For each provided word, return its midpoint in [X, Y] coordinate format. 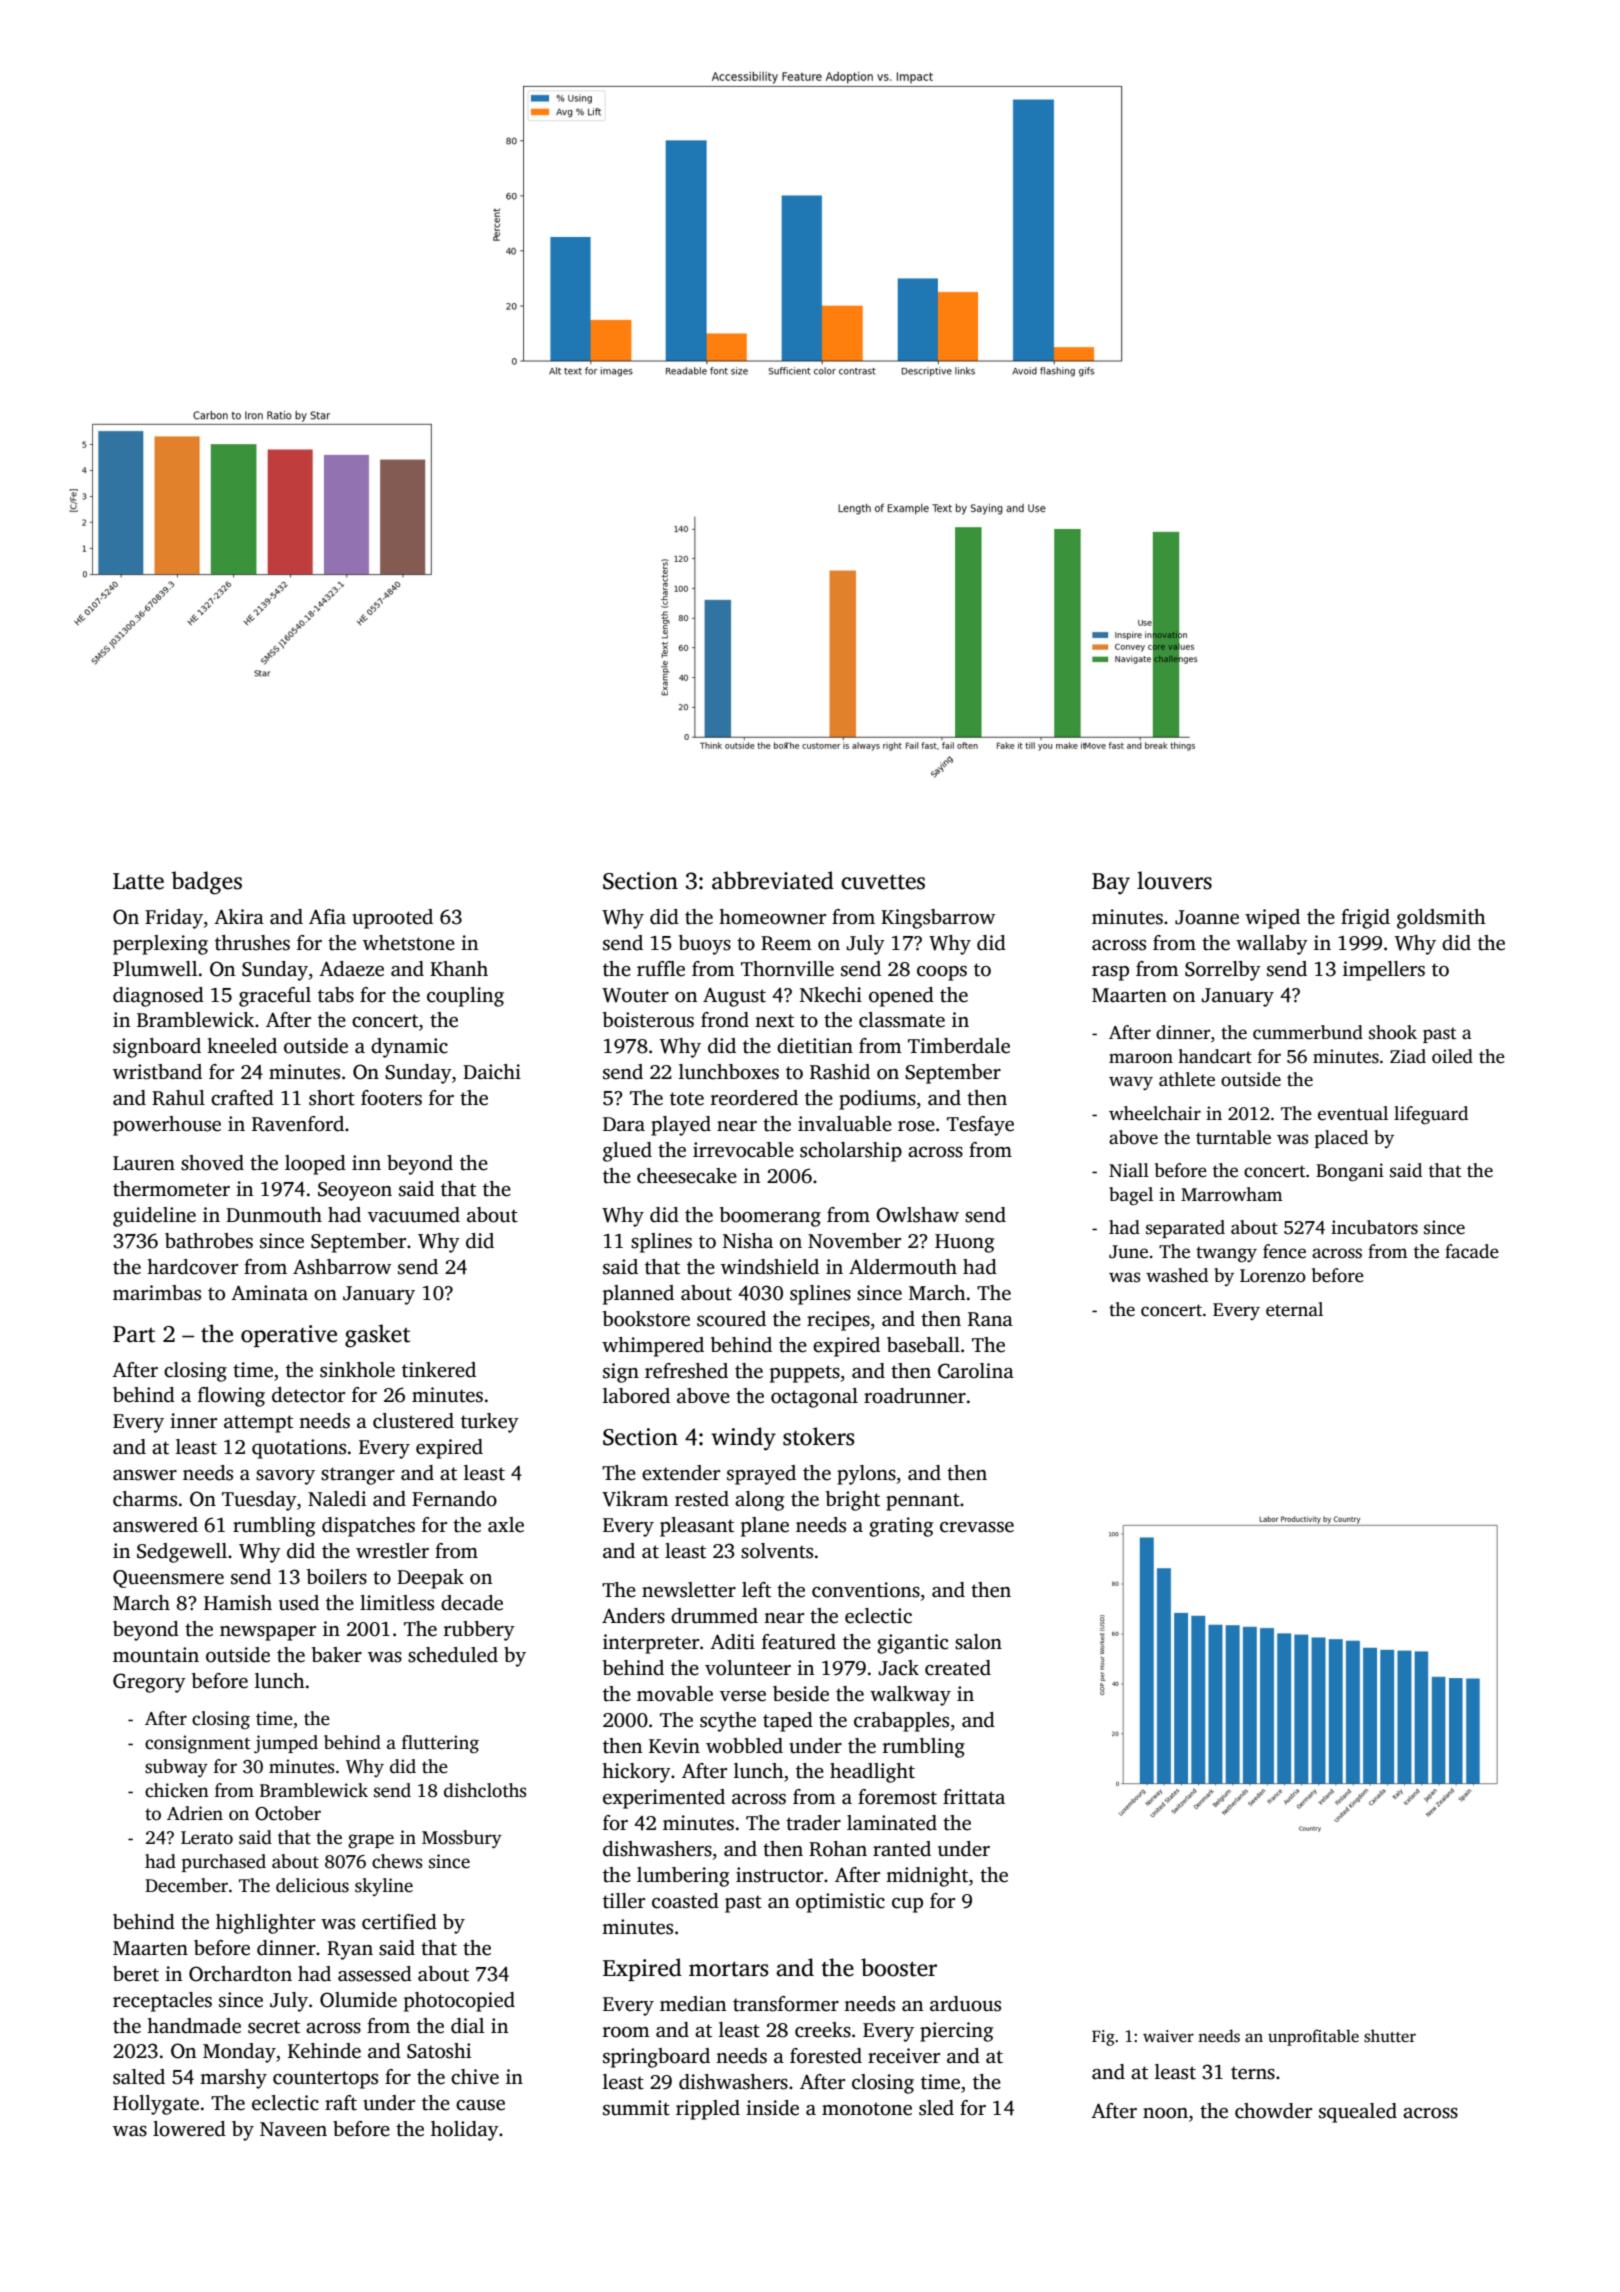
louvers [1174, 880]
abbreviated [773, 880]
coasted [685, 1901]
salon [978, 1642]
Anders [633, 1616]
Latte [138, 881]
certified [399, 1922]
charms [145, 1499]
